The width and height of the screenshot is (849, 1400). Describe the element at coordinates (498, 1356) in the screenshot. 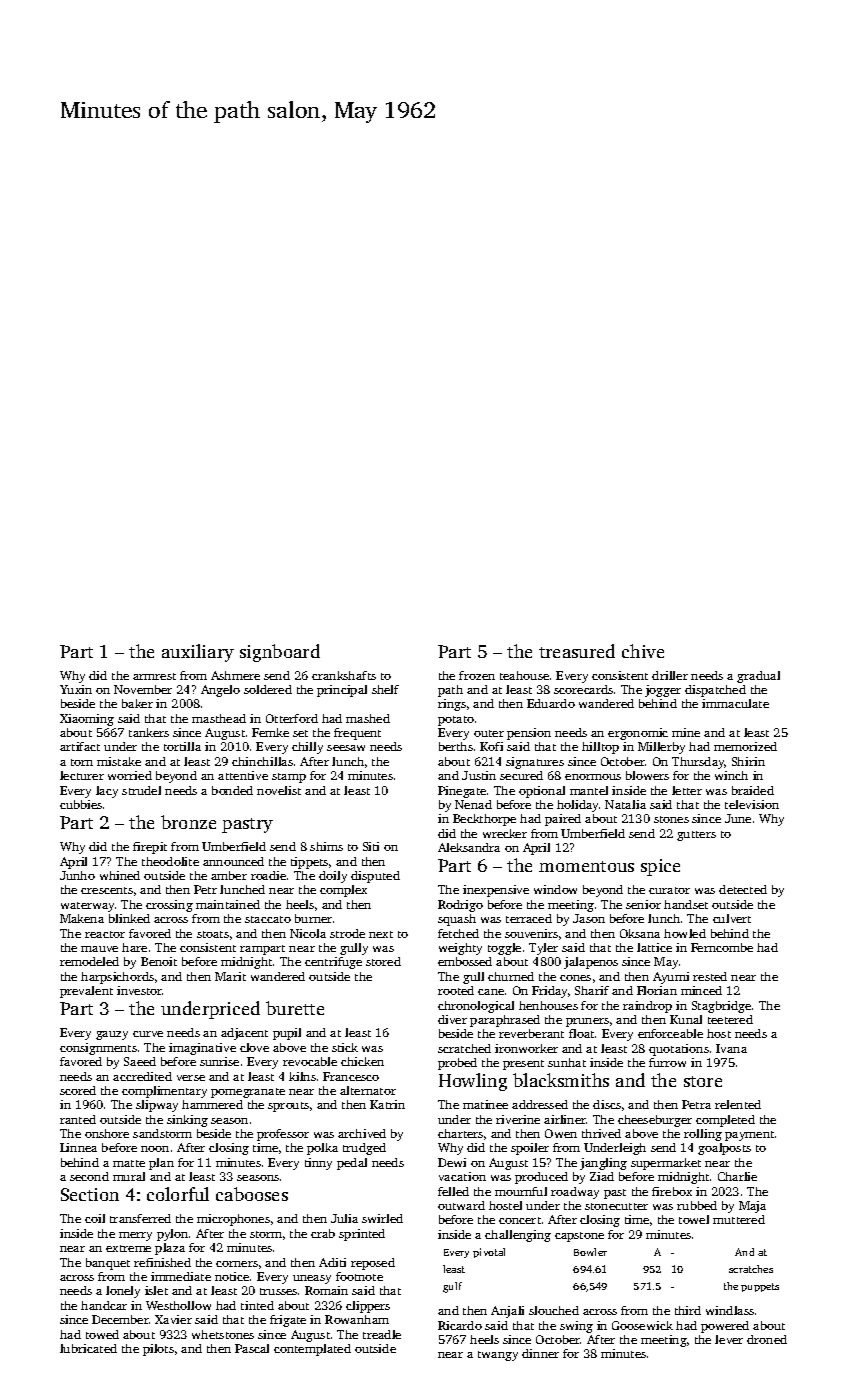

I see `twangy` at that location.
